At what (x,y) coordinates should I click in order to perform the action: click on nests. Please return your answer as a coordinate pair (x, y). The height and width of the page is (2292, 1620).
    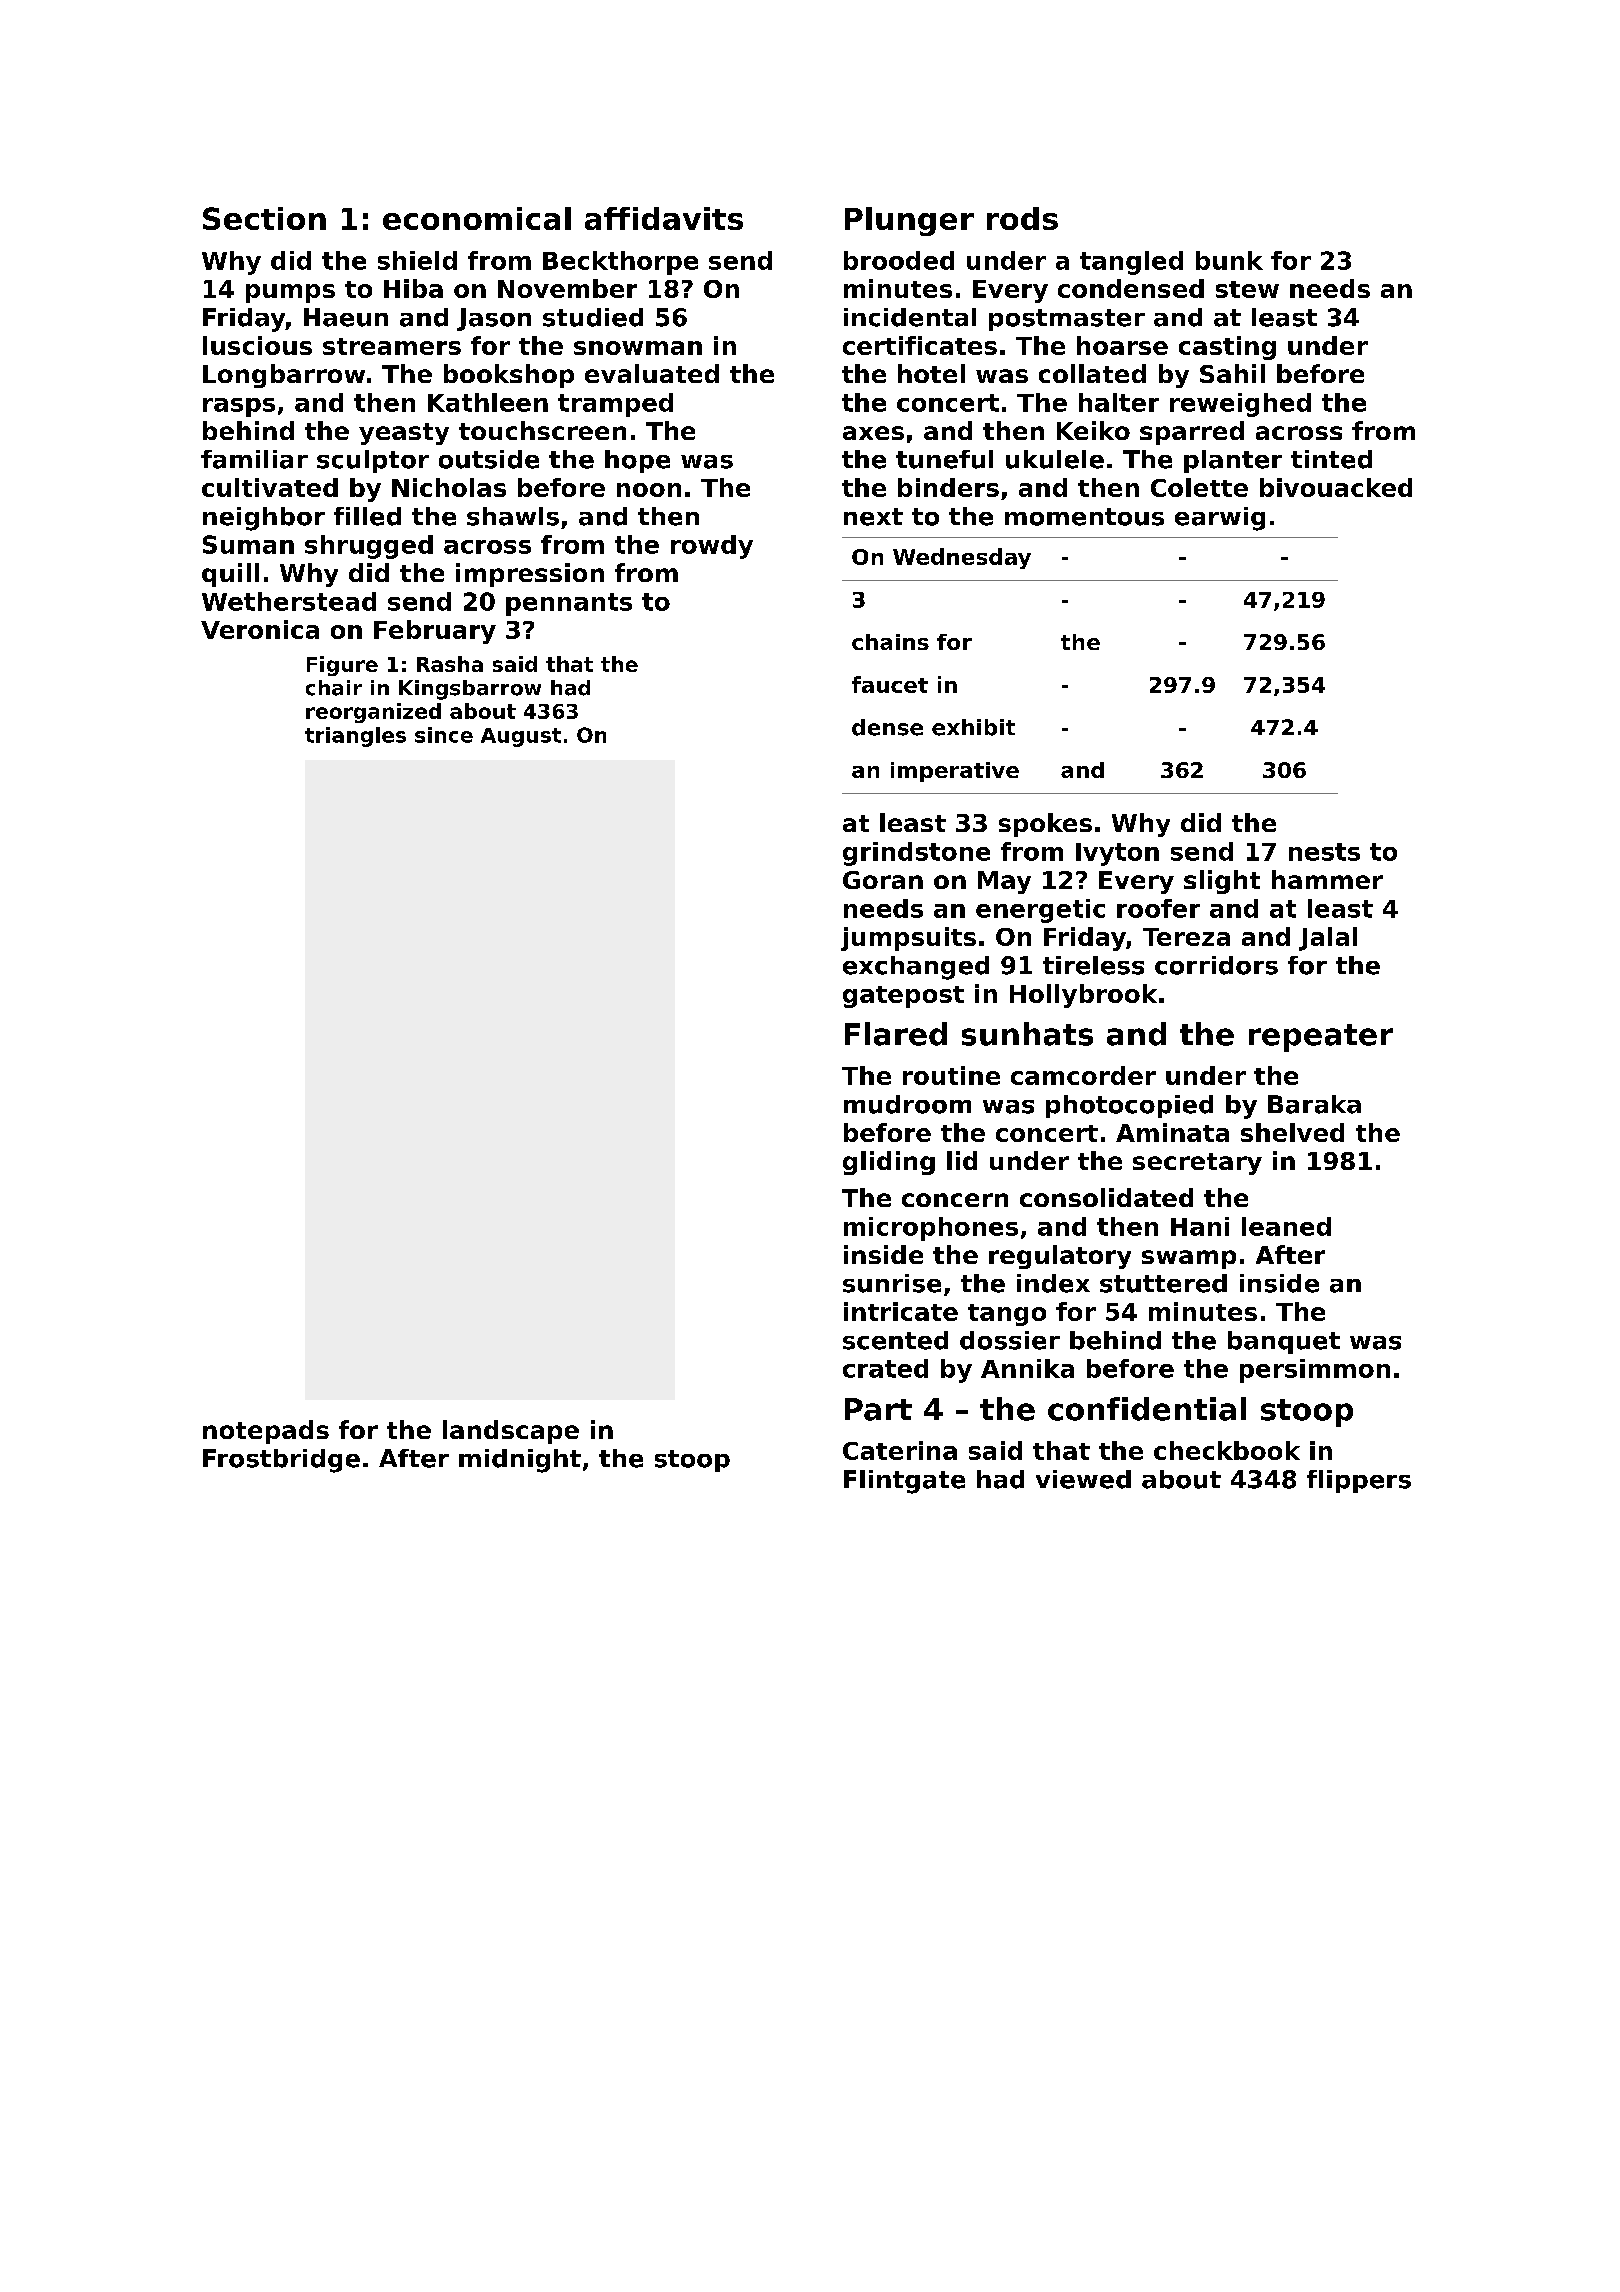
    Looking at the image, I should click on (1324, 852).
